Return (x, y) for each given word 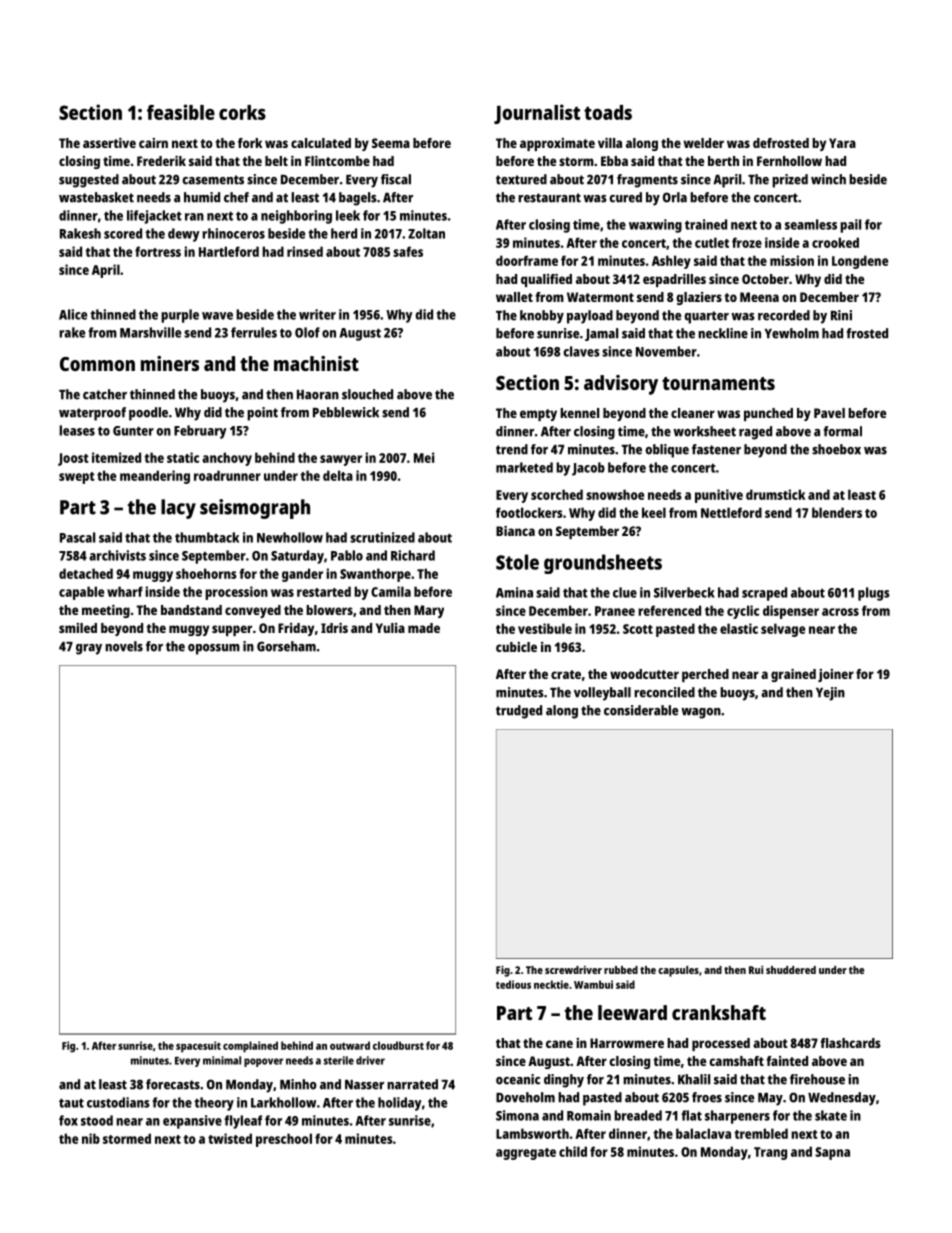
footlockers (529, 512)
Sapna (832, 1153)
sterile (339, 1060)
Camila (391, 591)
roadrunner (227, 475)
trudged (519, 712)
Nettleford (731, 512)
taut (71, 1103)
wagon (701, 713)
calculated (321, 143)
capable (81, 593)
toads (608, 112)
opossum (214, 649)
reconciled (664, 692)
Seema (391, 143)
